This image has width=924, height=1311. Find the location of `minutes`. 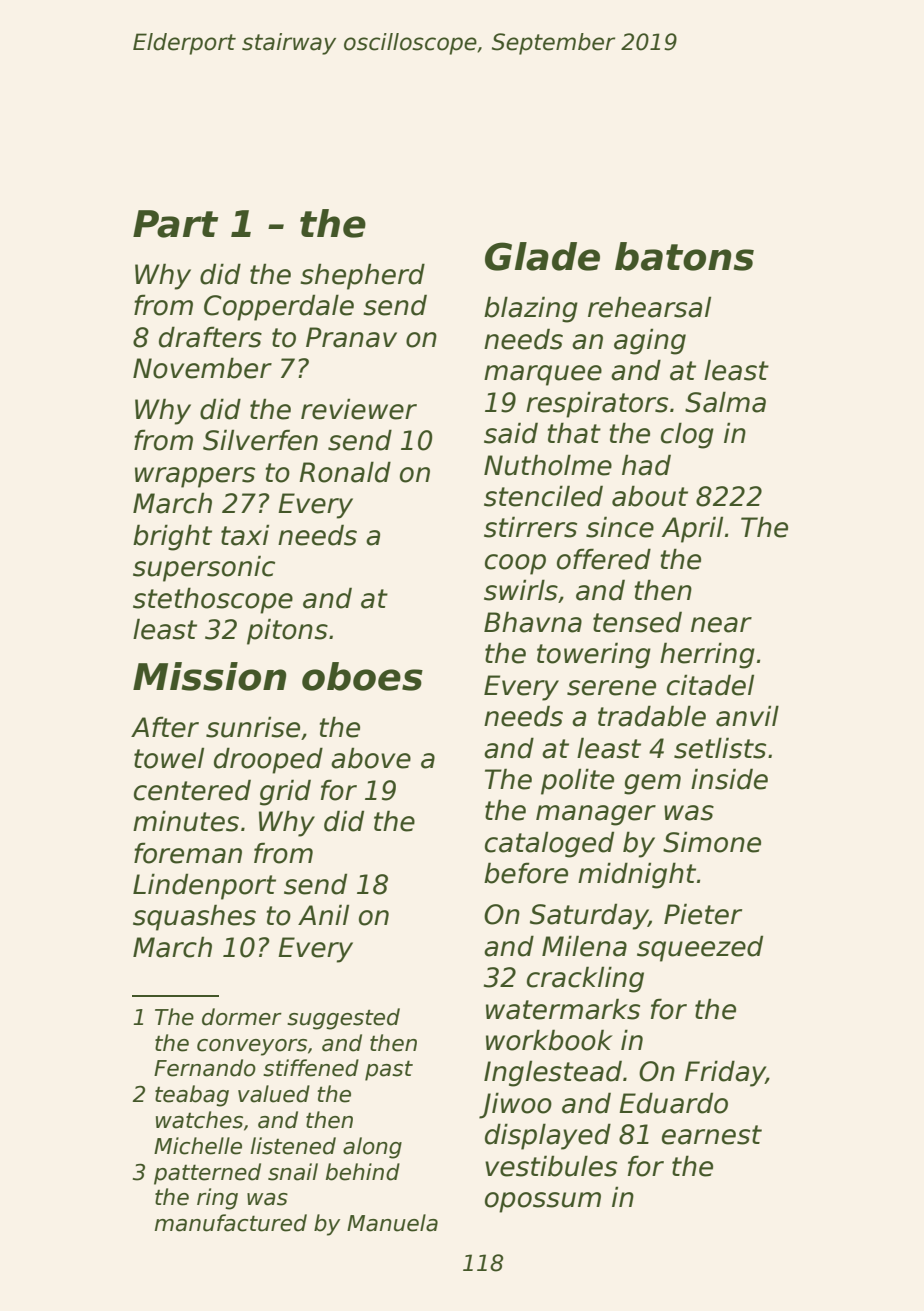

minutes is located at coordinates (186, 821).
